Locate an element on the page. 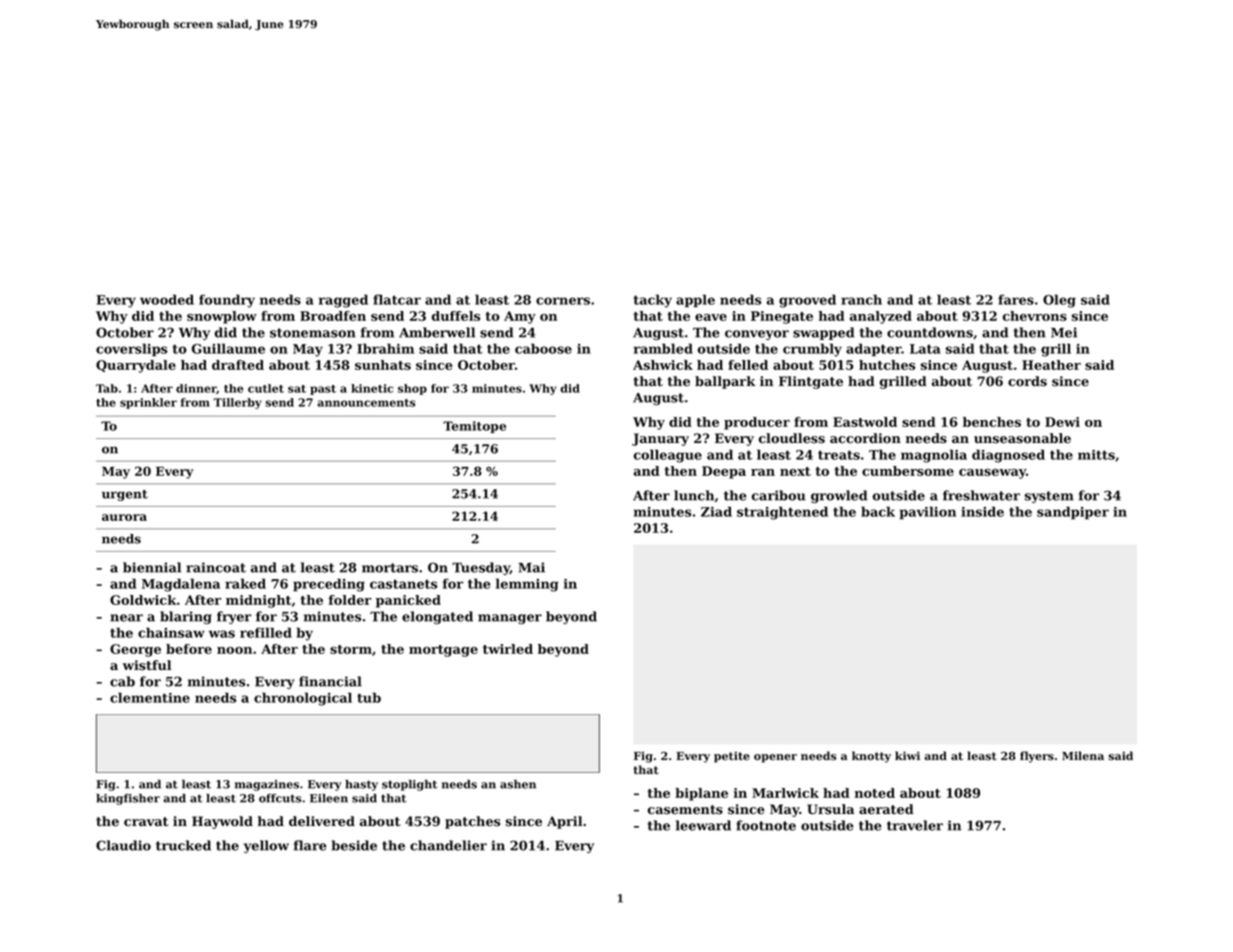 The width and height of the image is (1233, 952). sandpiper is located at coordinates (1073, 513).
